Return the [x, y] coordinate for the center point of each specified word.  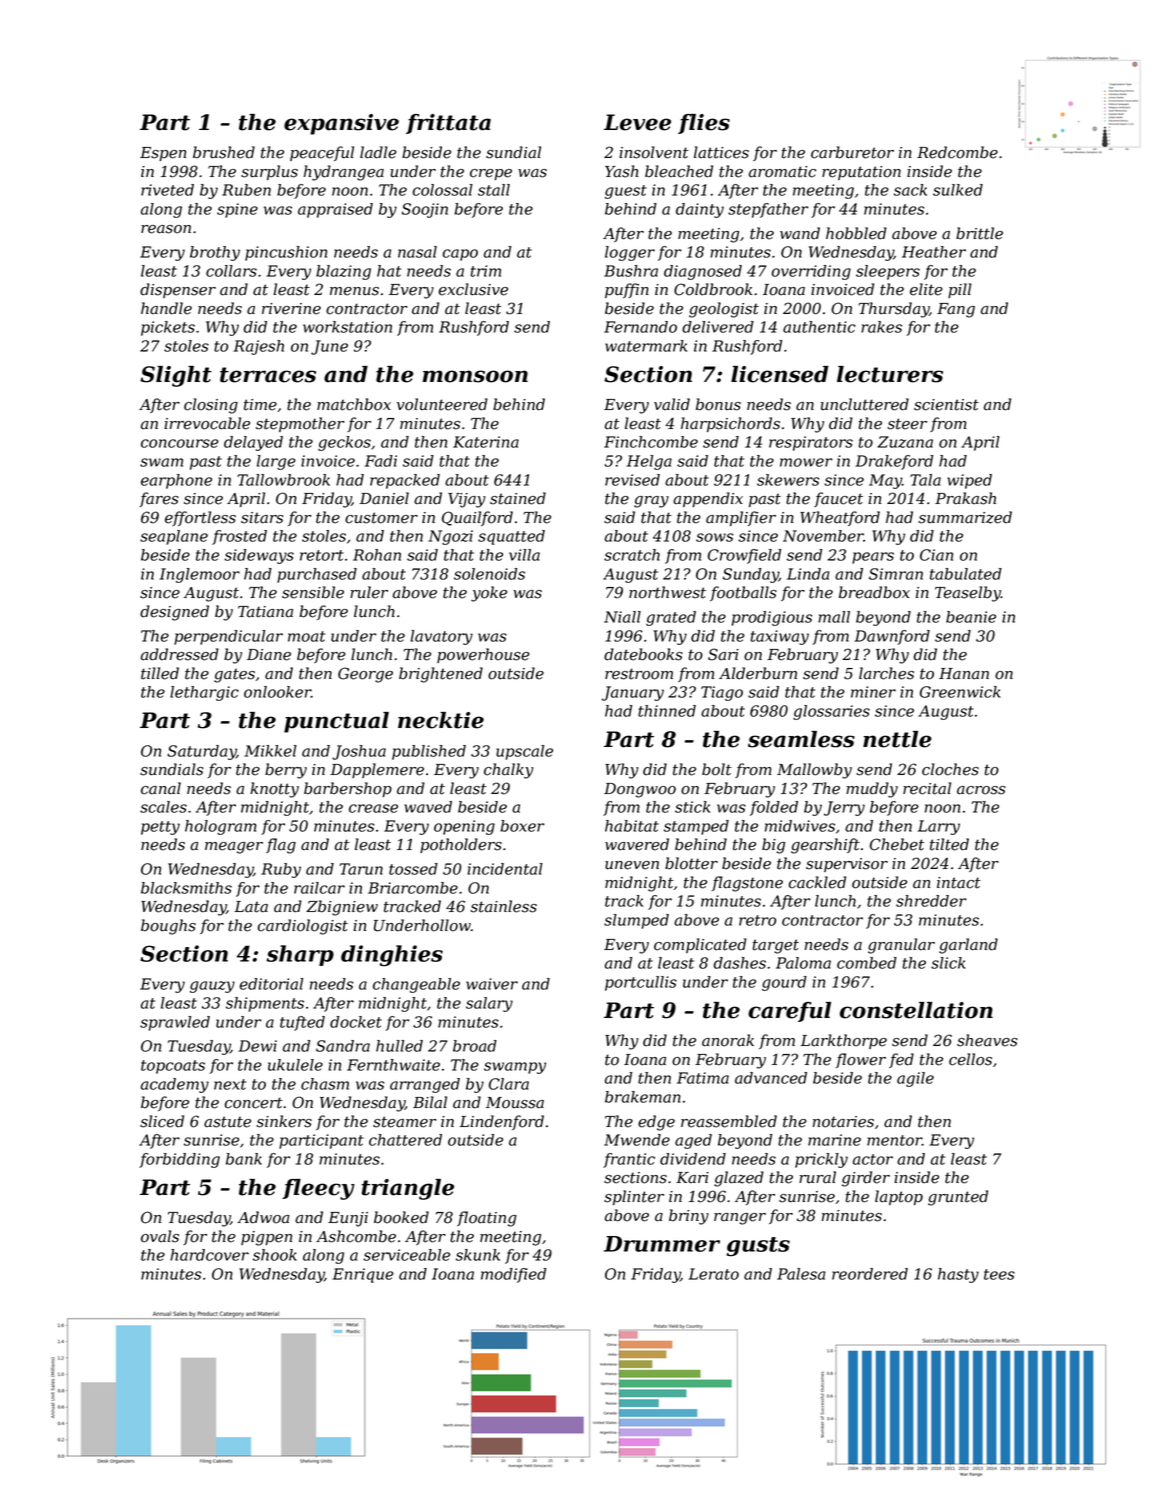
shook [275, 1255]
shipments [265, 1004]
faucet [838, 499]
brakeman [643, 1097]
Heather [934, 252]
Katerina [486, 442]
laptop [899, 1197]
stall [494, 190]
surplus [269, 172]
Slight [176, 376]
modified [513, 1275]
